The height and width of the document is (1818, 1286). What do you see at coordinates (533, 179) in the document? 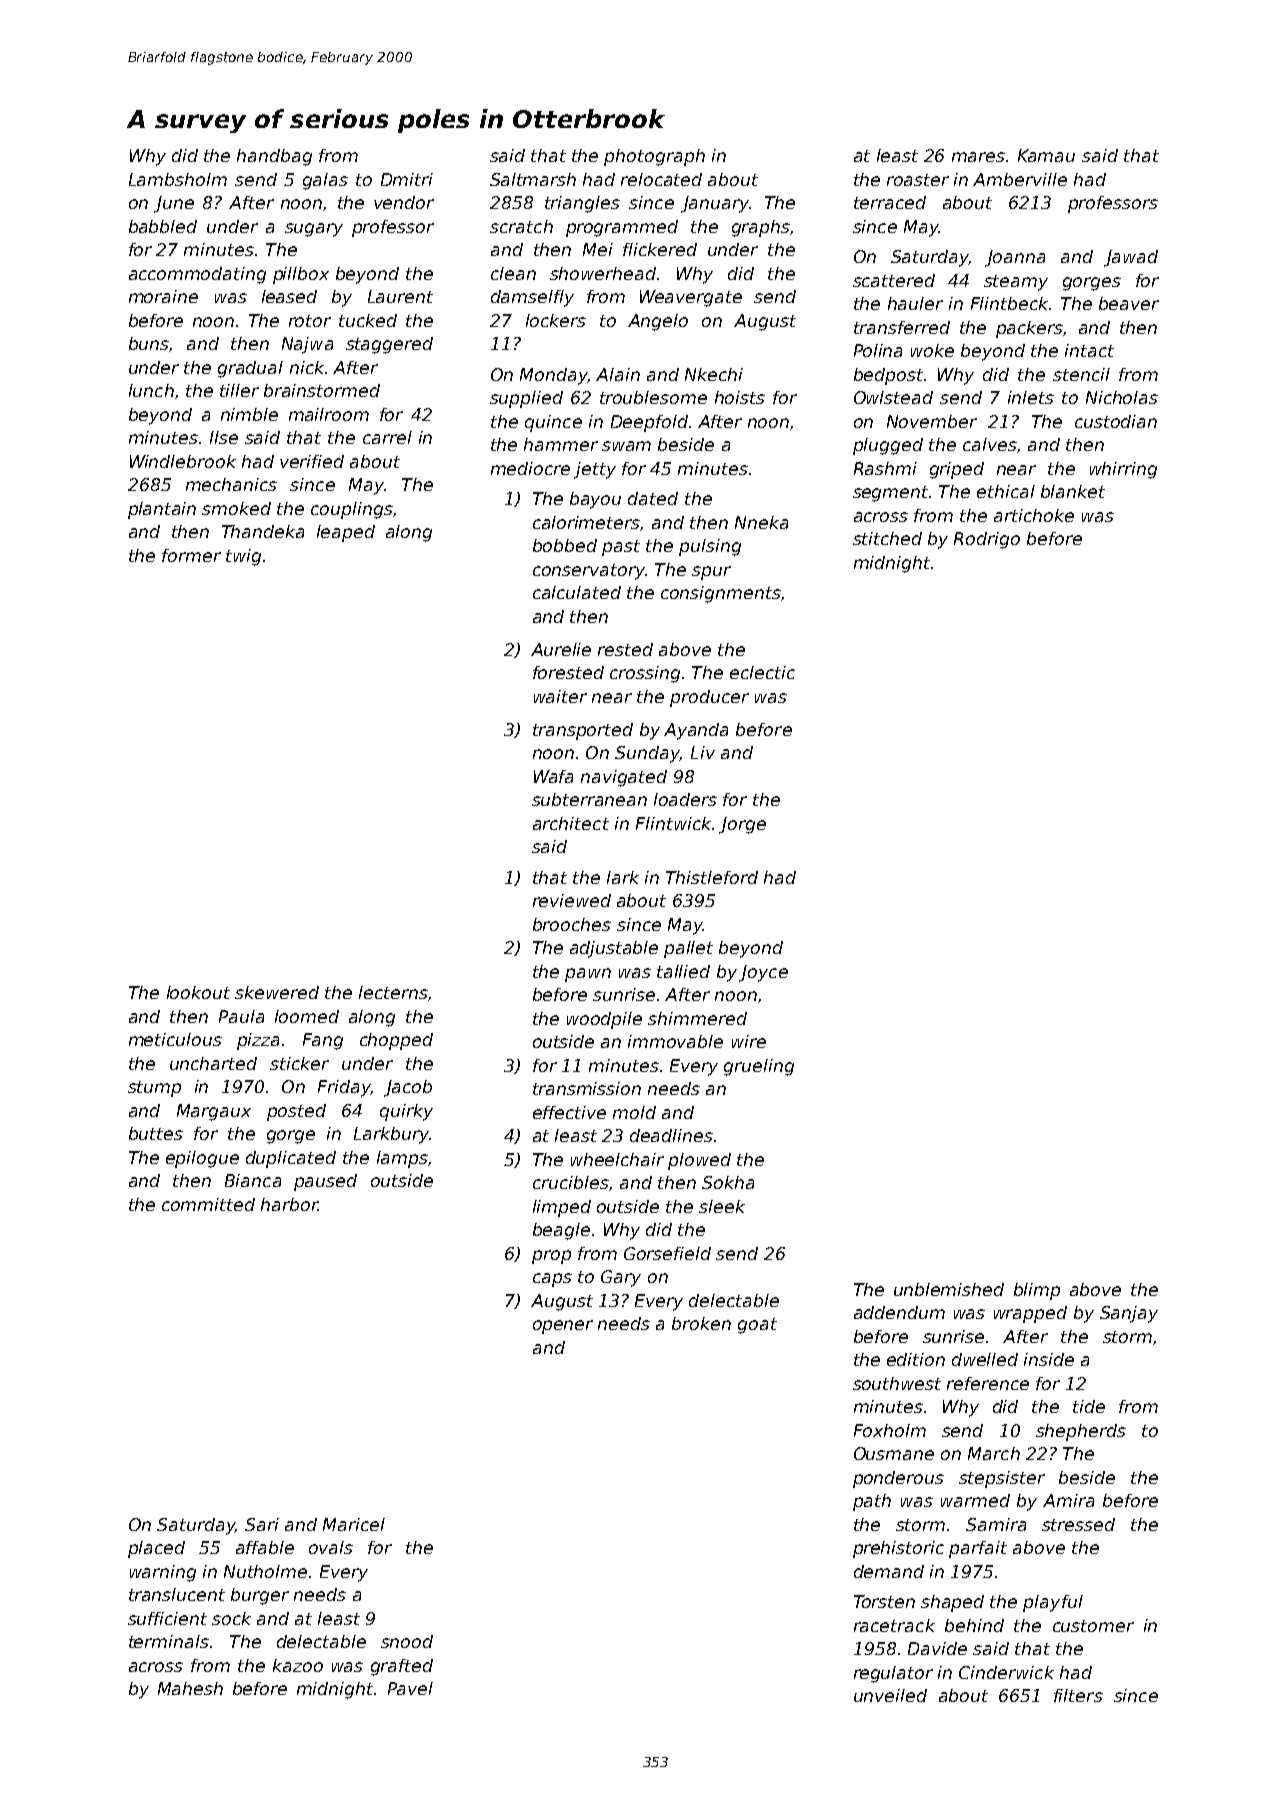
I see `Saltmarsh` at bounding box center [533, 179].
